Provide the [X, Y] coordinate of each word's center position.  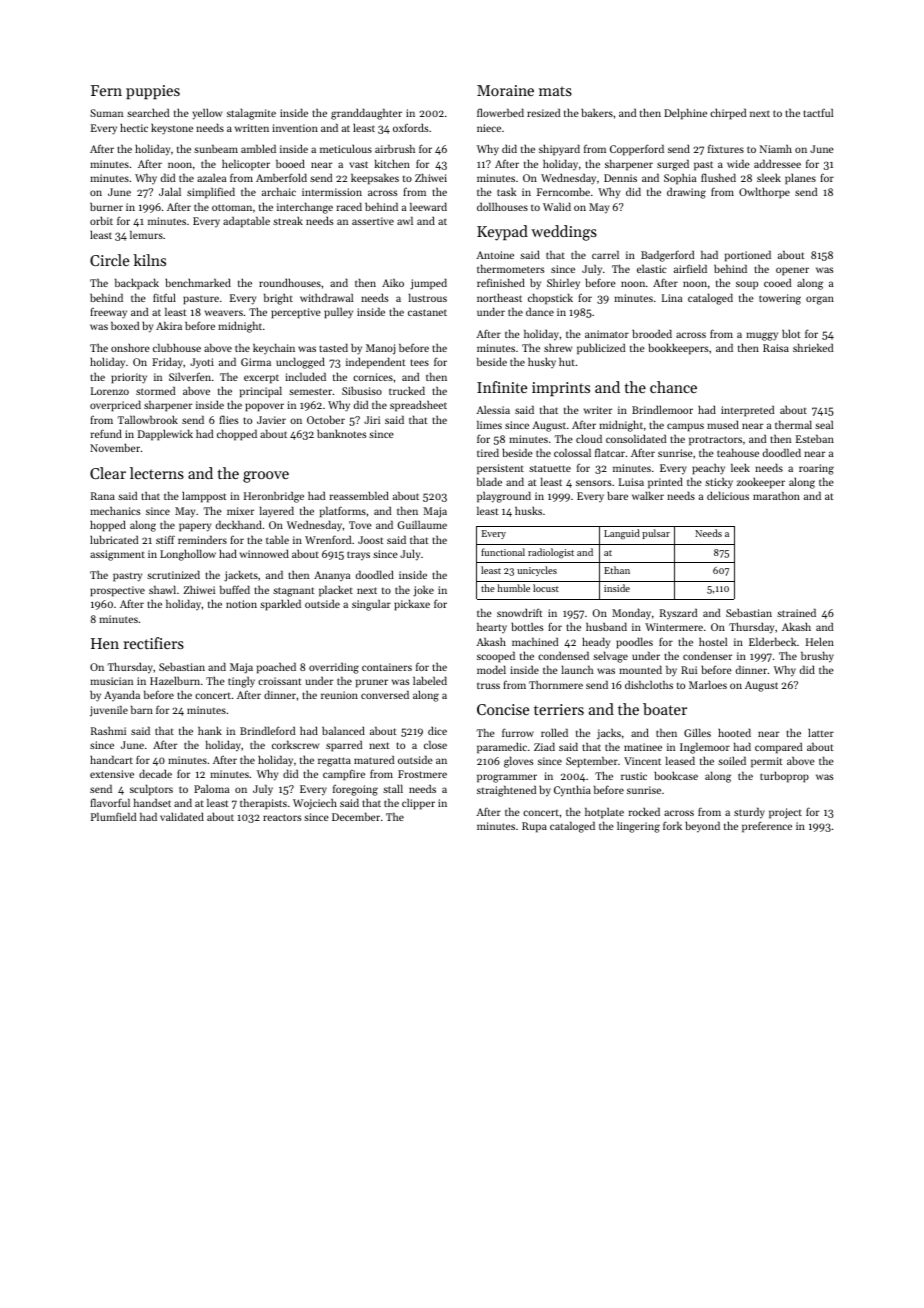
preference [767, 827]
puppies [153, 92]
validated [182, 816]
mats [555, 91]
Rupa [534, 827]
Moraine [505, 90]
